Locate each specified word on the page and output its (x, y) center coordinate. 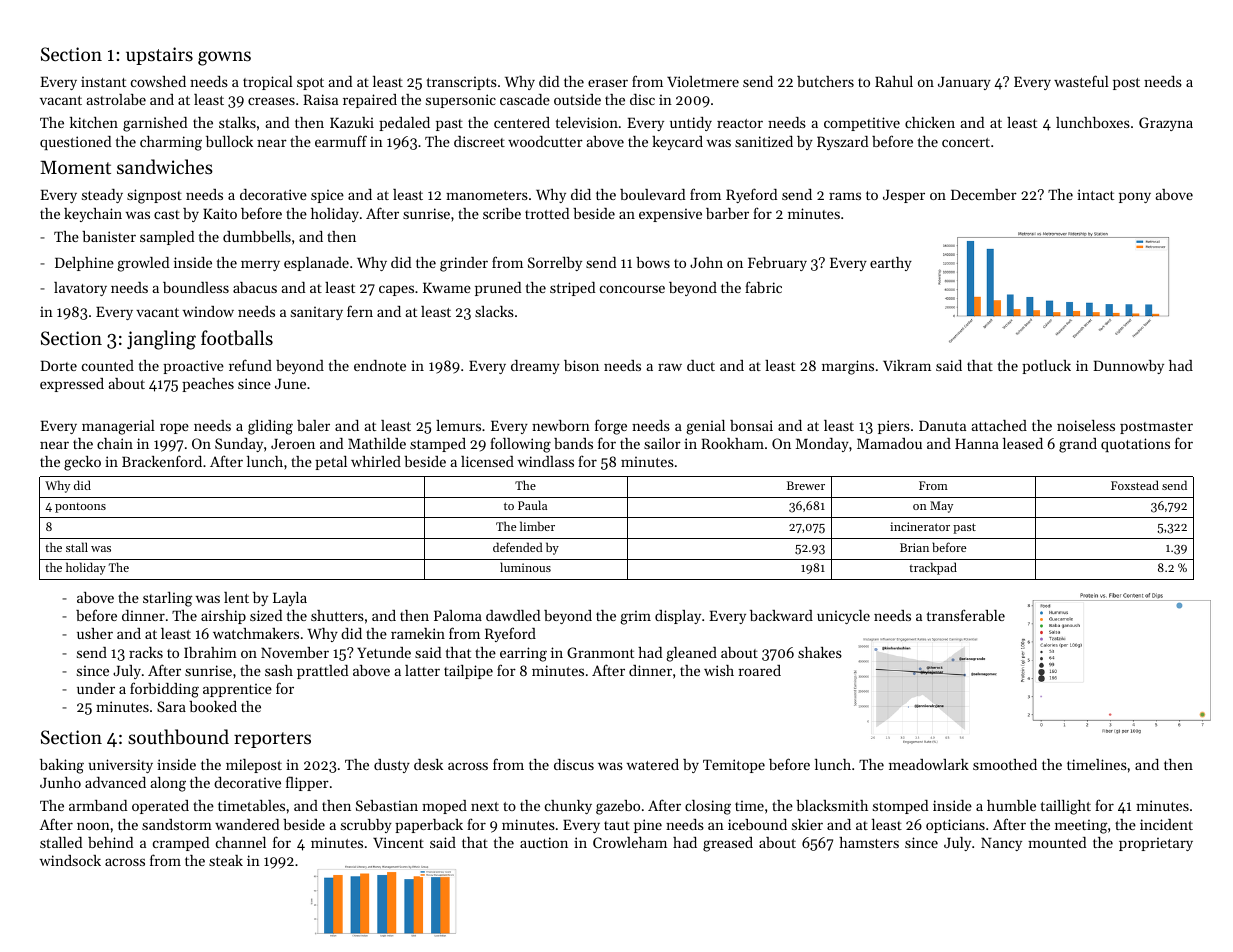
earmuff (341, 141)
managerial (118, 427)
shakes (820, 652)
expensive (670, 215)
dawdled (513, 615)
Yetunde (384, 652)
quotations (1135, 445)
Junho (60, 782)
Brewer (806, 485)
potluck (1046, 367)
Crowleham (630, 842)
